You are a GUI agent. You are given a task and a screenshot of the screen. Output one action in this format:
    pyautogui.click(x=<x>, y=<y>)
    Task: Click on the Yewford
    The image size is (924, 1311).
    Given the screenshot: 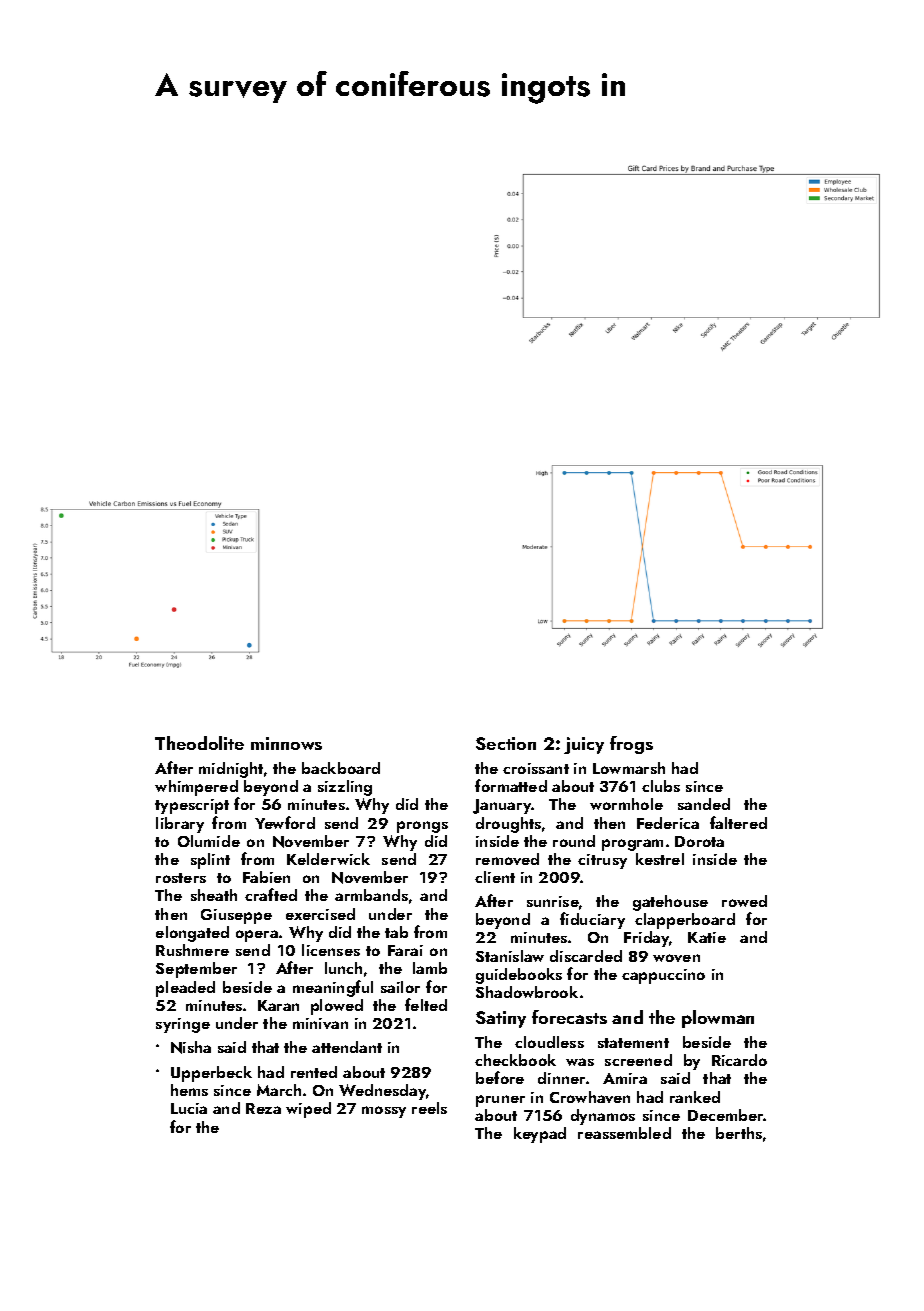 What is the action you would take?
    pyautogui.click(x=285, y=822)
